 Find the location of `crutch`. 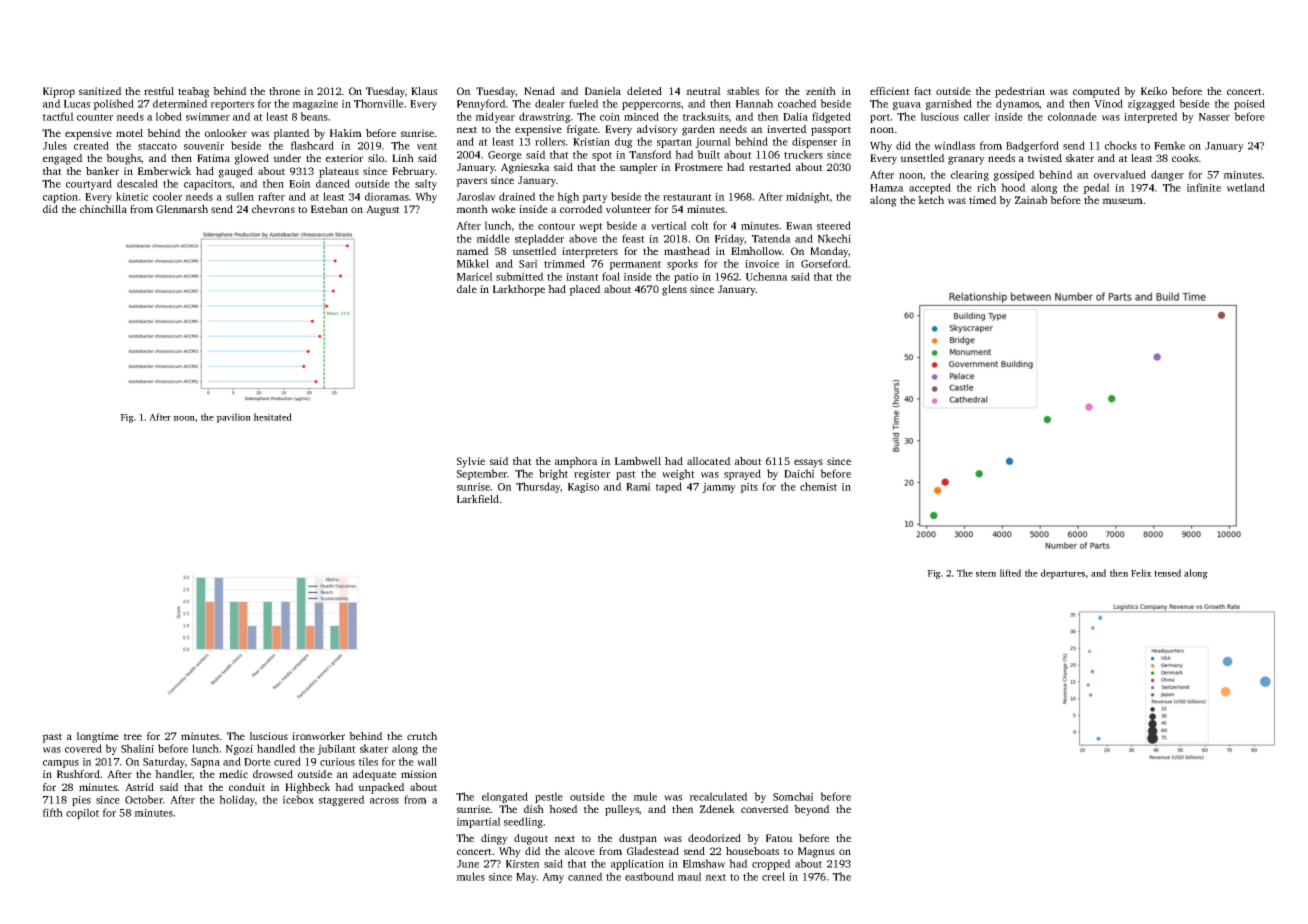

crutch is located at coordinates (422, 736).
